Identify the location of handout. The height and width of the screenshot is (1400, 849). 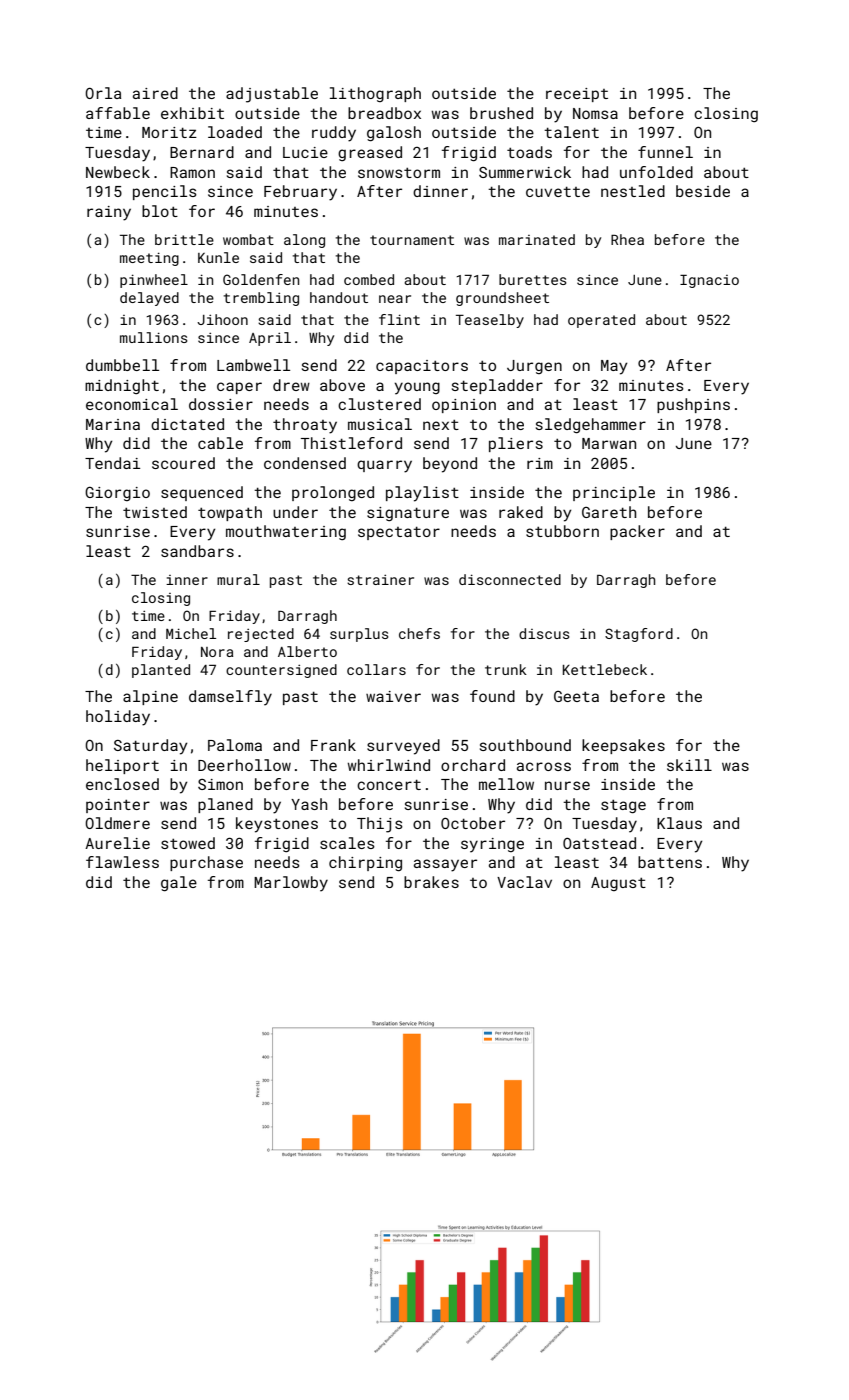
(339, 297).
